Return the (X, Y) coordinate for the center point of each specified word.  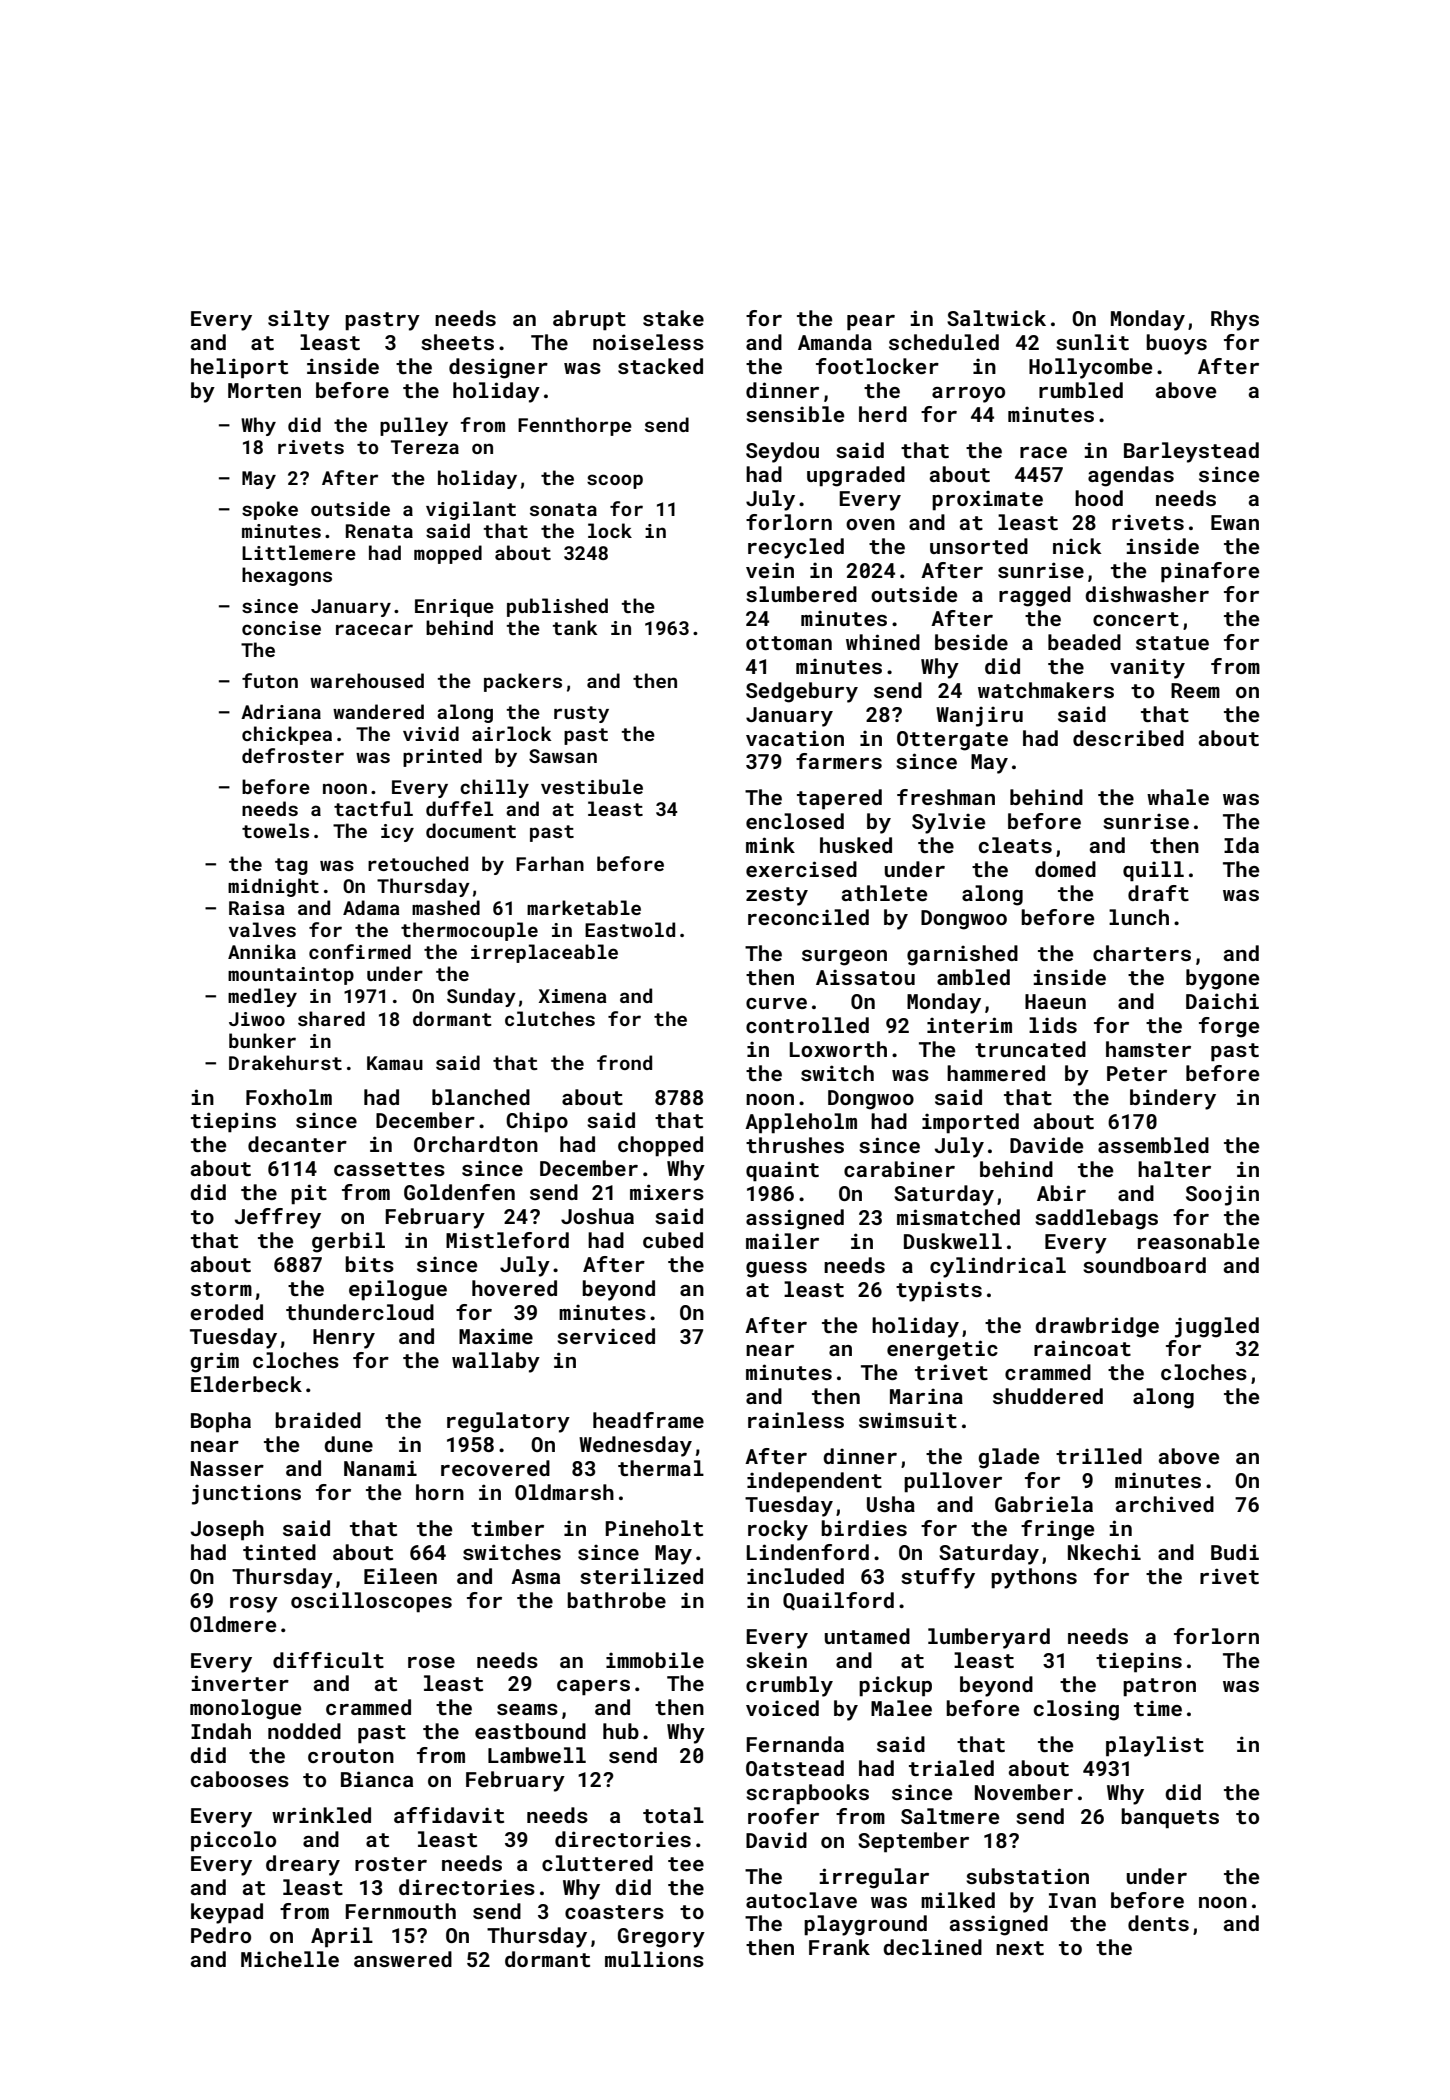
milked (958, 1900)
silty (299, 320)
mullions (654, 1959)
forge (1229, 1027)
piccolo (233, 1841)
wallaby (496, 1362)
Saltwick (996, 318)
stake (673, 318)
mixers (667, 1192)
